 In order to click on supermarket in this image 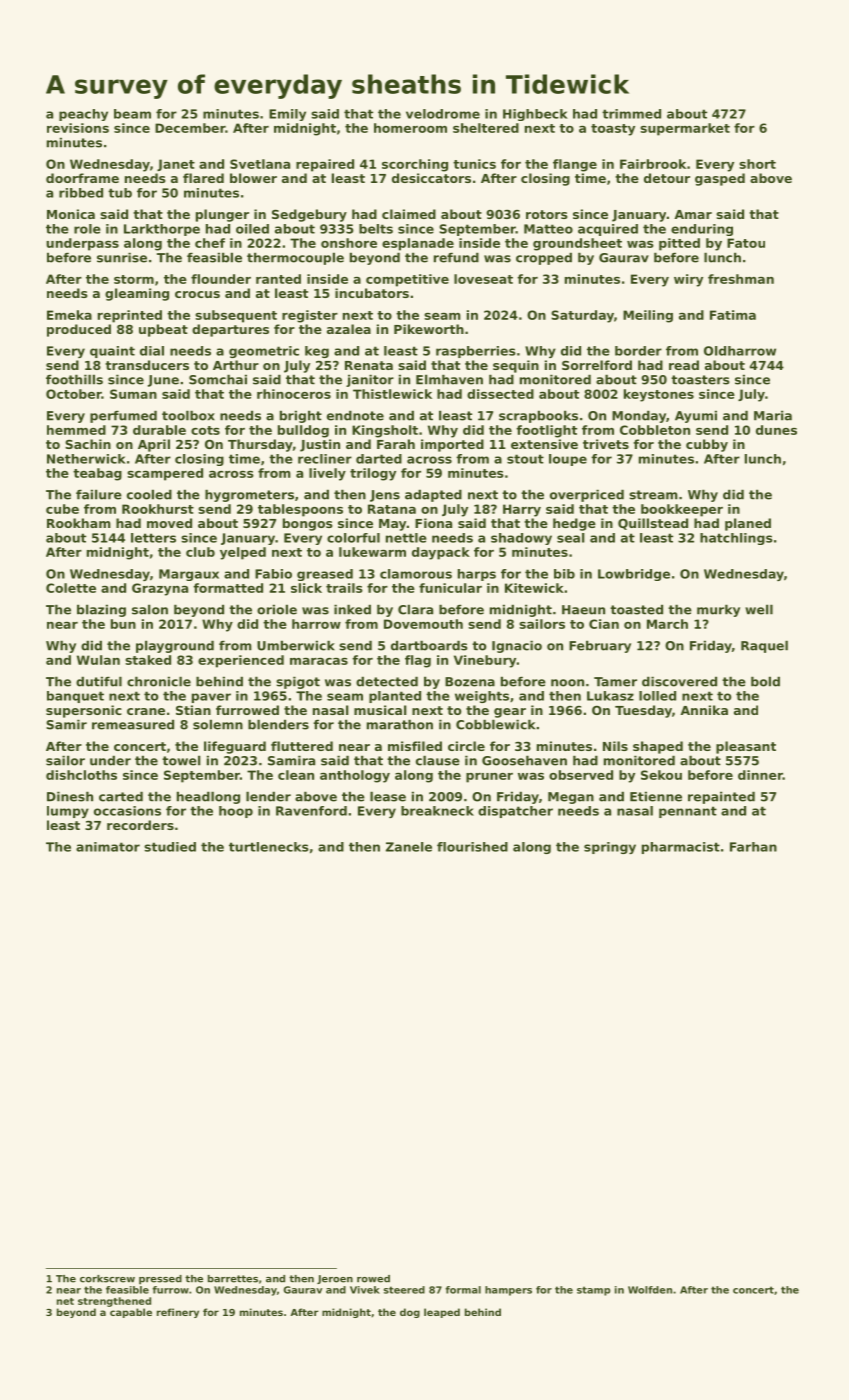, I will do `click(685, 129)`.
